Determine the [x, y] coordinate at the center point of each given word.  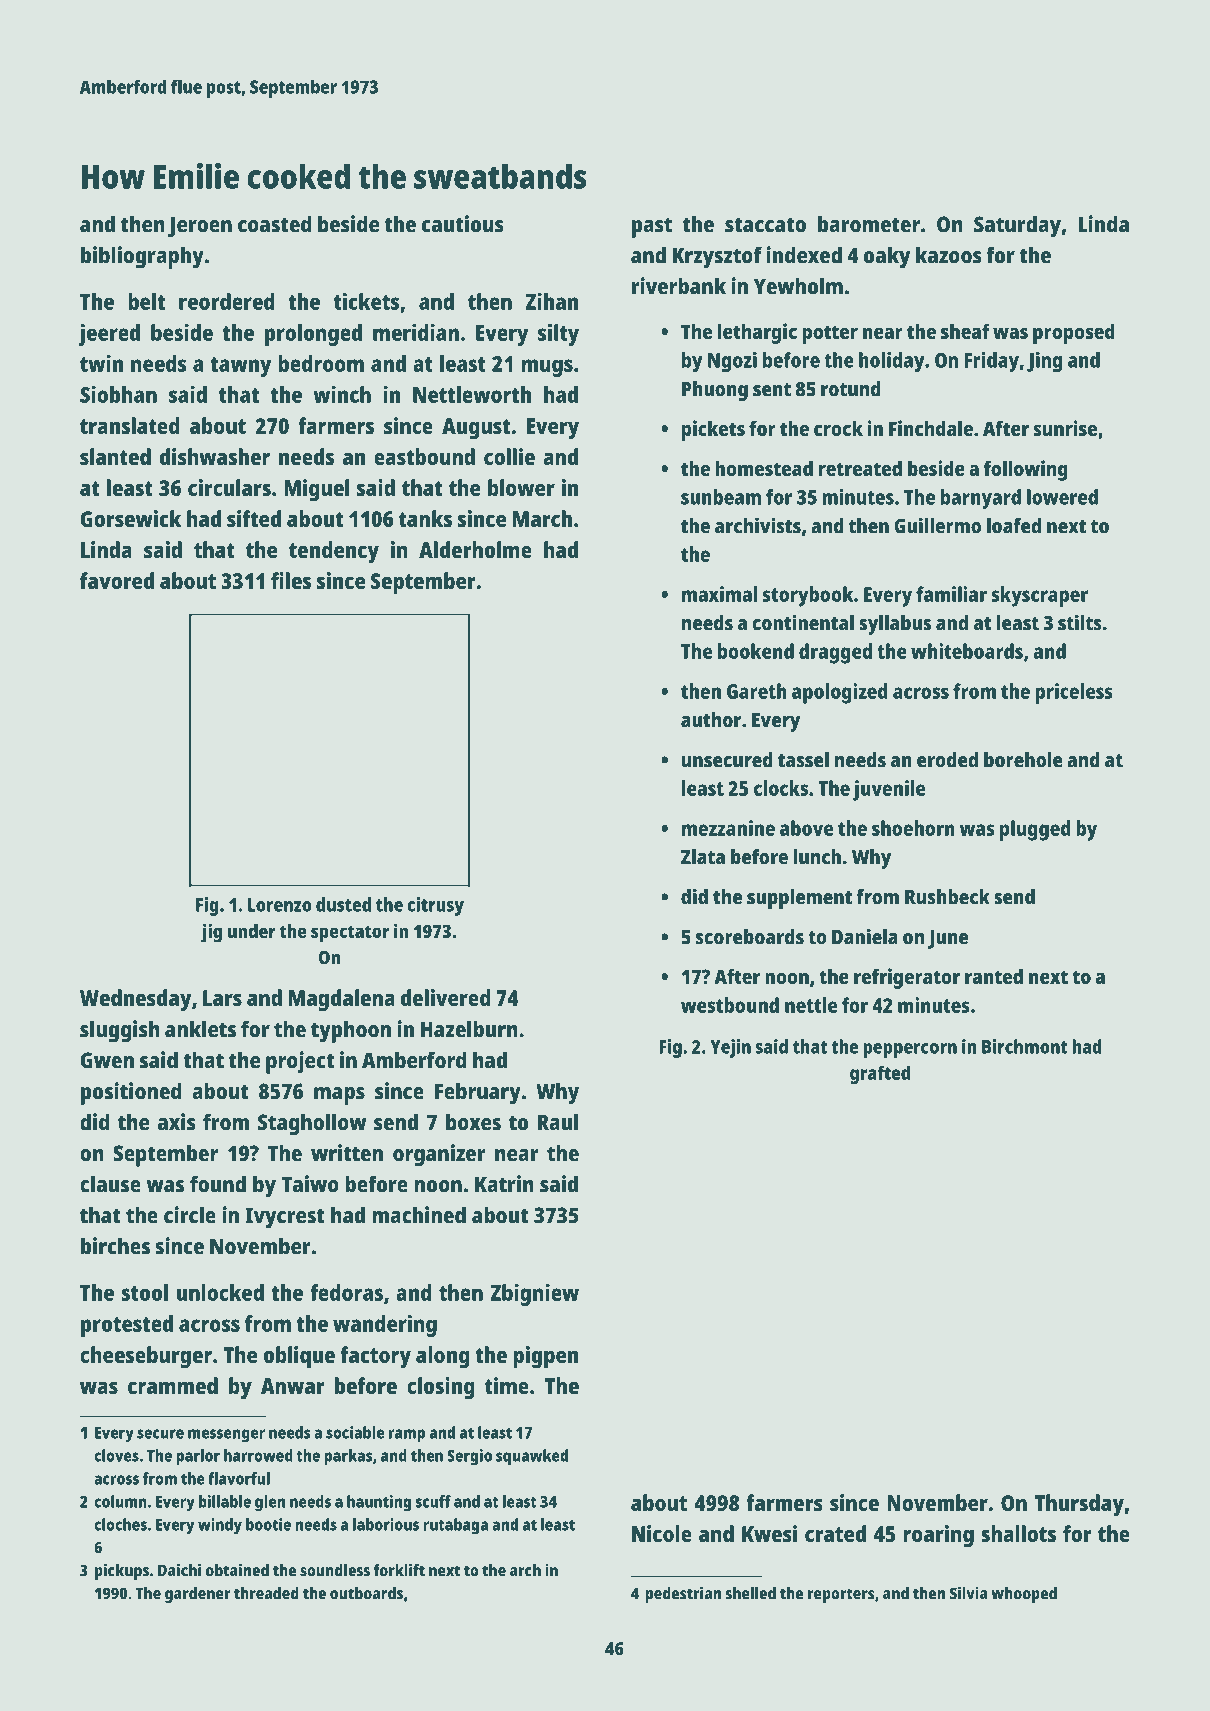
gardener [198, 1595]
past [652, 227]
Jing [1044, 362]
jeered [109, 335]
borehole [1023, 760]
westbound [730, 1005]
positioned [131, 1093]
